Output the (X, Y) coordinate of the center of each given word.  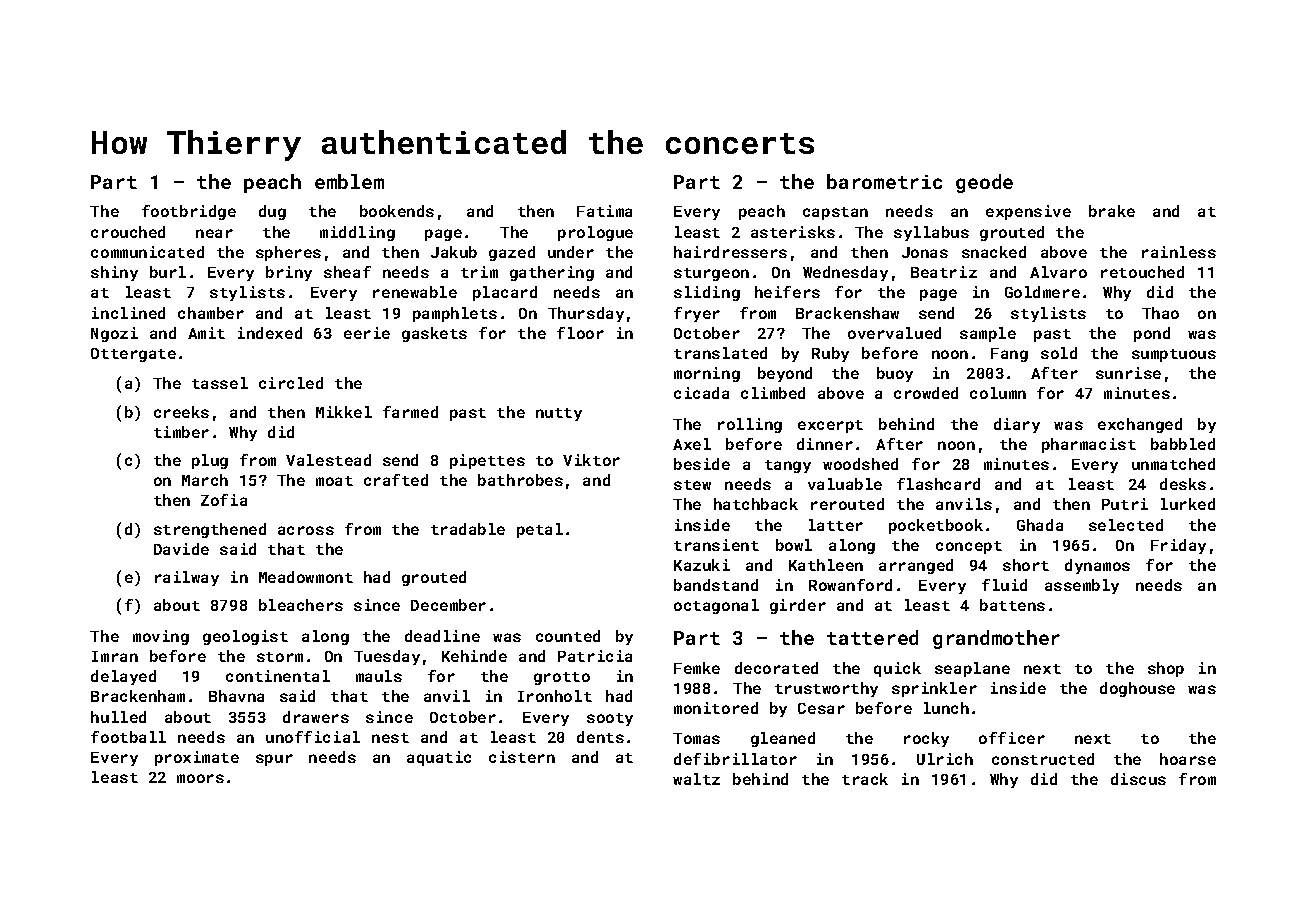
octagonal (716, 606)
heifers (787, 292)
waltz (696, 779)
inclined (128, 313)
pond (1152, 334)
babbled (1183, 444)
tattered (872, 637)
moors (200, 778)
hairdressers (730, 252)
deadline (442, 636)
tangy (788, 466)
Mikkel (344, 412)
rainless (1179, 252)
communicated (147, 252)
